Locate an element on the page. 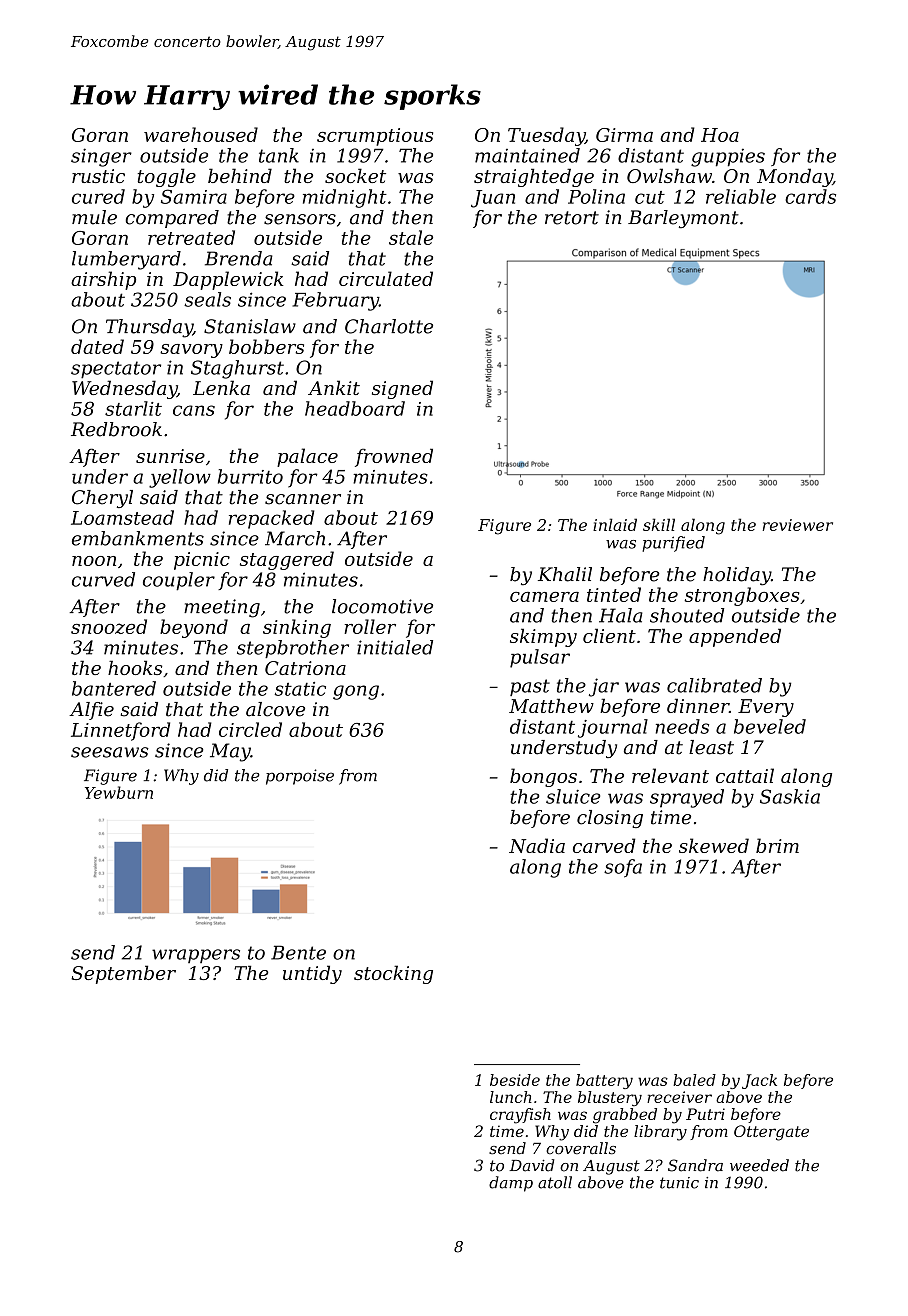 Image resolution: width=908 pixels, height=1316 pixels. brim is located at coordinates (777, 845).
